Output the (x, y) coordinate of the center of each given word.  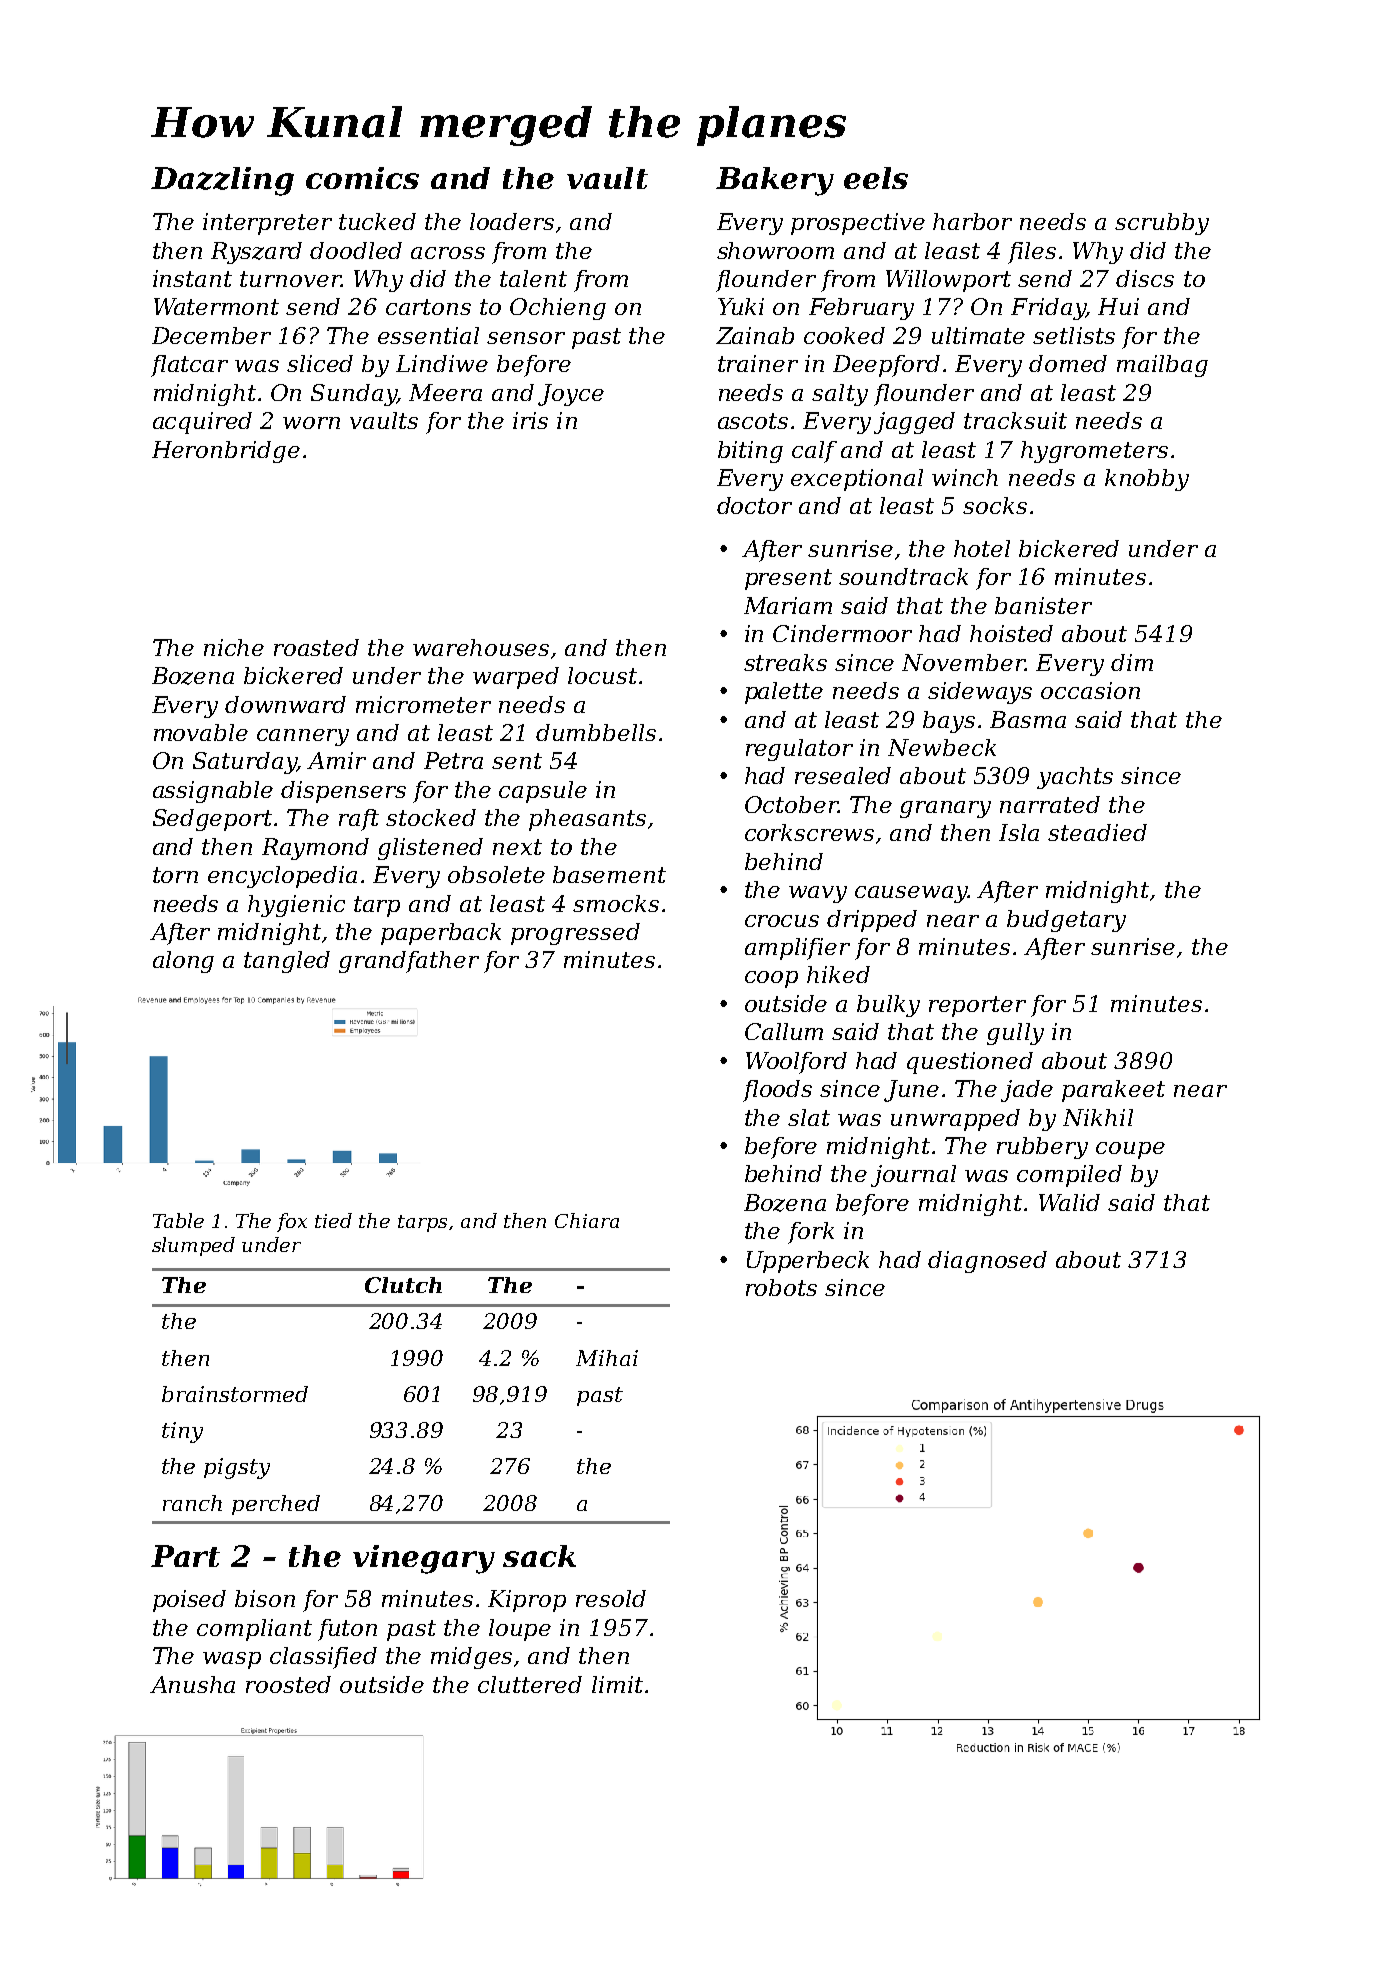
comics (362, 178)
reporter (977, 1006)
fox (292, 1222)
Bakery (775, 181)
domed (1068, 363)
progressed (575, 934)
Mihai (607, 1358)
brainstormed (235, 1394)
